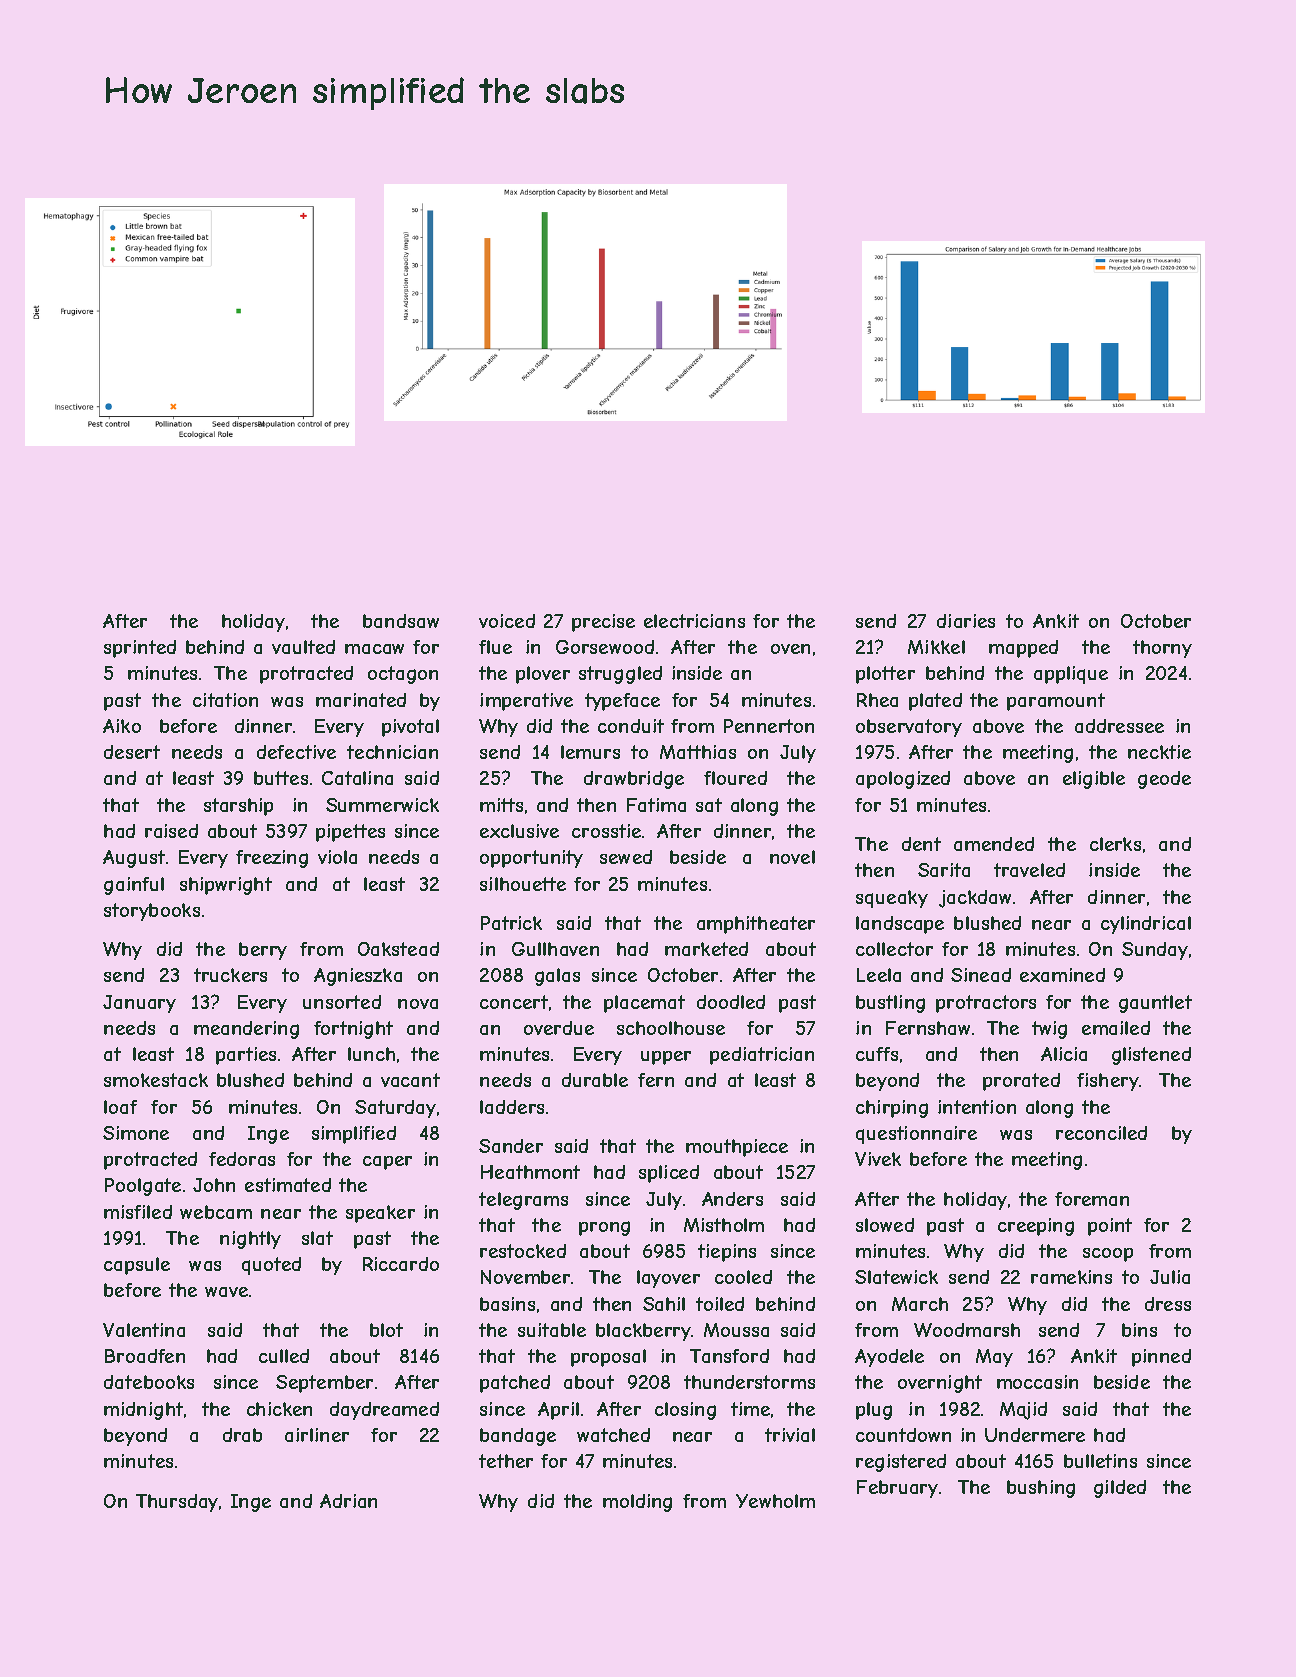 The width and height of the page is (1296, 1677). I want to click on Adrian, so click(348, 1501).
